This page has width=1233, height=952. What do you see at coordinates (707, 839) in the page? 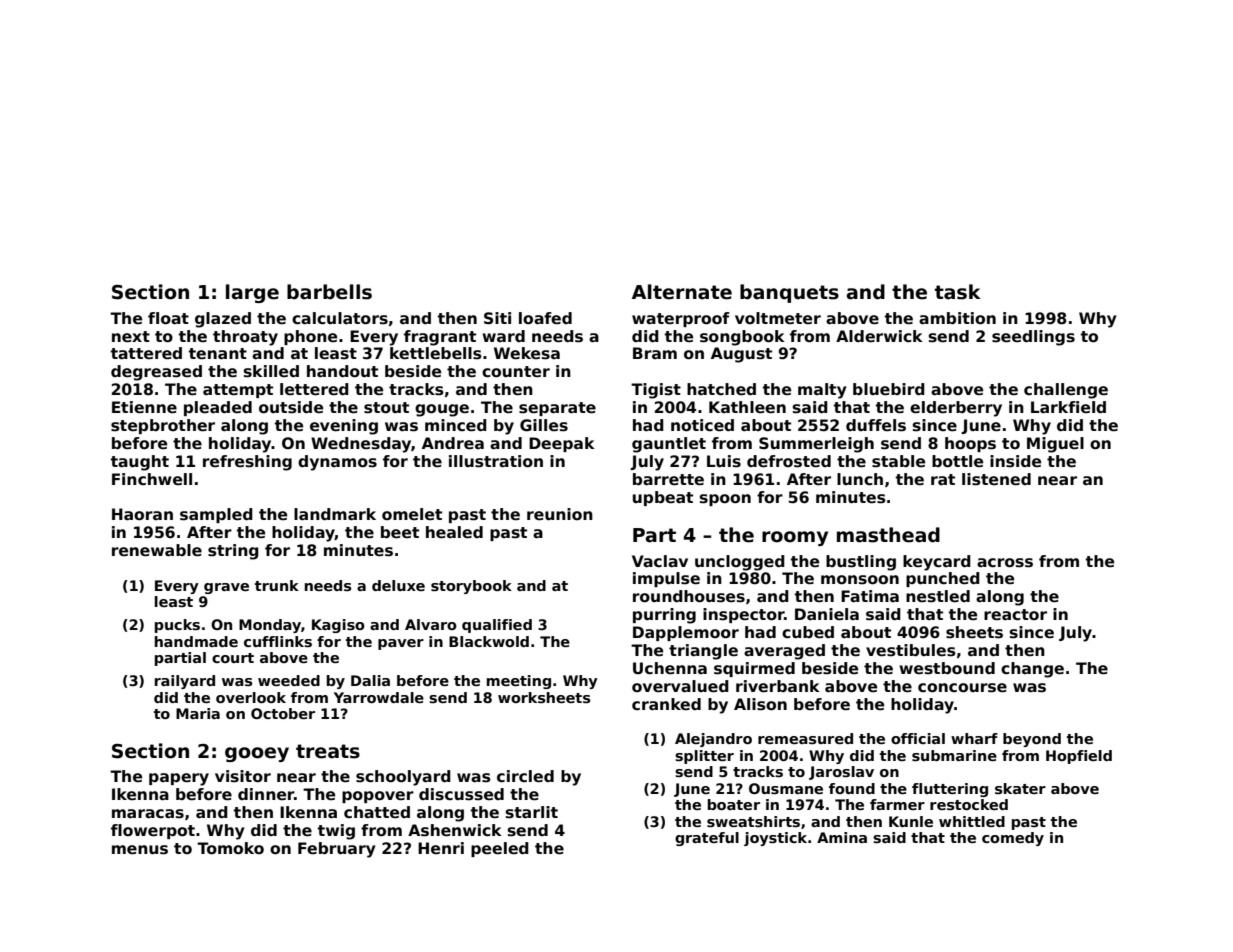
I see `grateful` at bounding box center [707, 839].
